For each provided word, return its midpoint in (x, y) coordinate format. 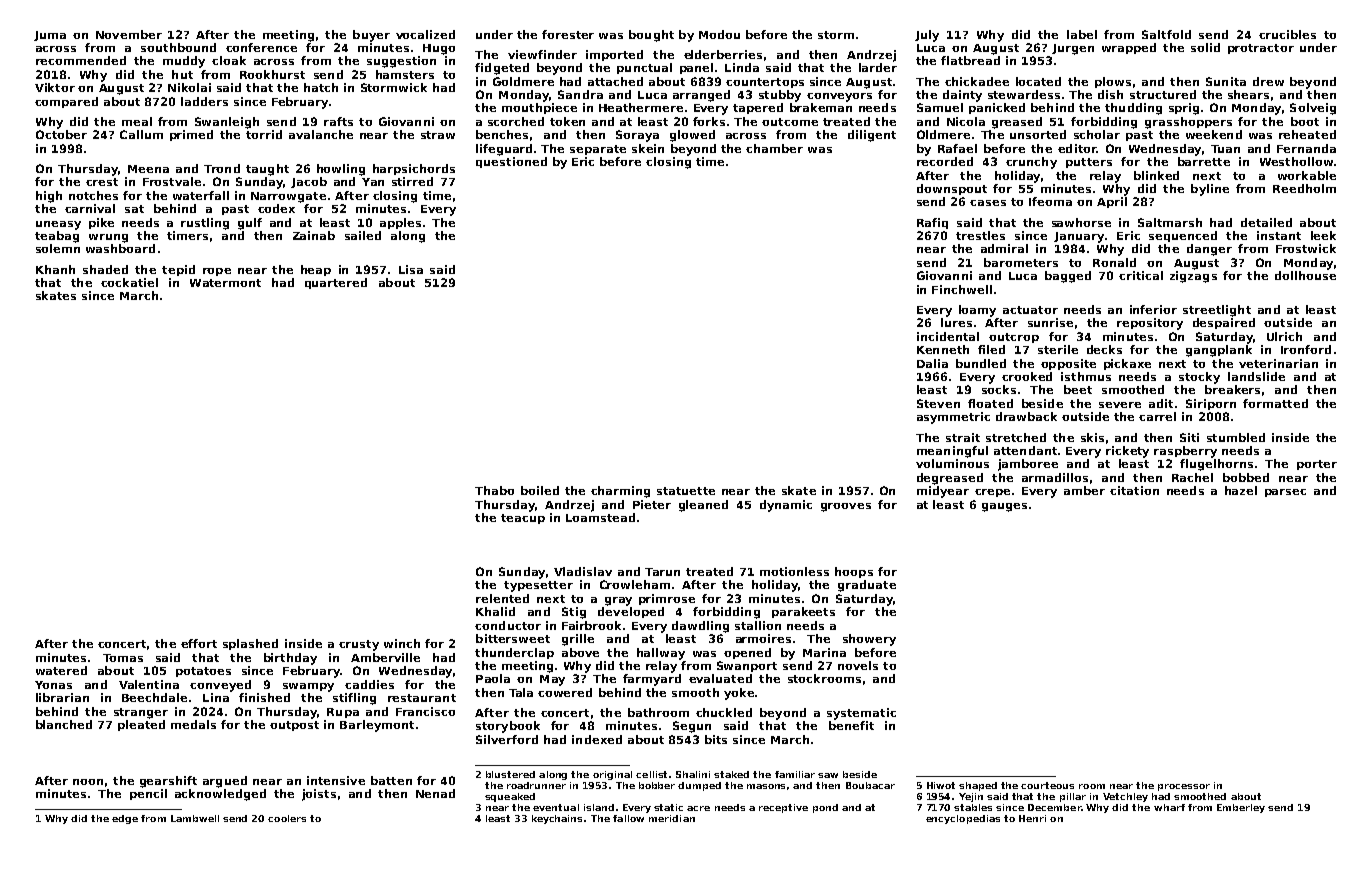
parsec (1285, 493)
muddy (184, 62)
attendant (1025, 450)
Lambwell (195, 818)
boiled (540, 490)
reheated (1307, 134)
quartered (336, 283)
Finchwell (962, 289)
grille (578, 640)
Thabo (494, 490)
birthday (290, 659)
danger (1209, 250)
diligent (872, 136)
